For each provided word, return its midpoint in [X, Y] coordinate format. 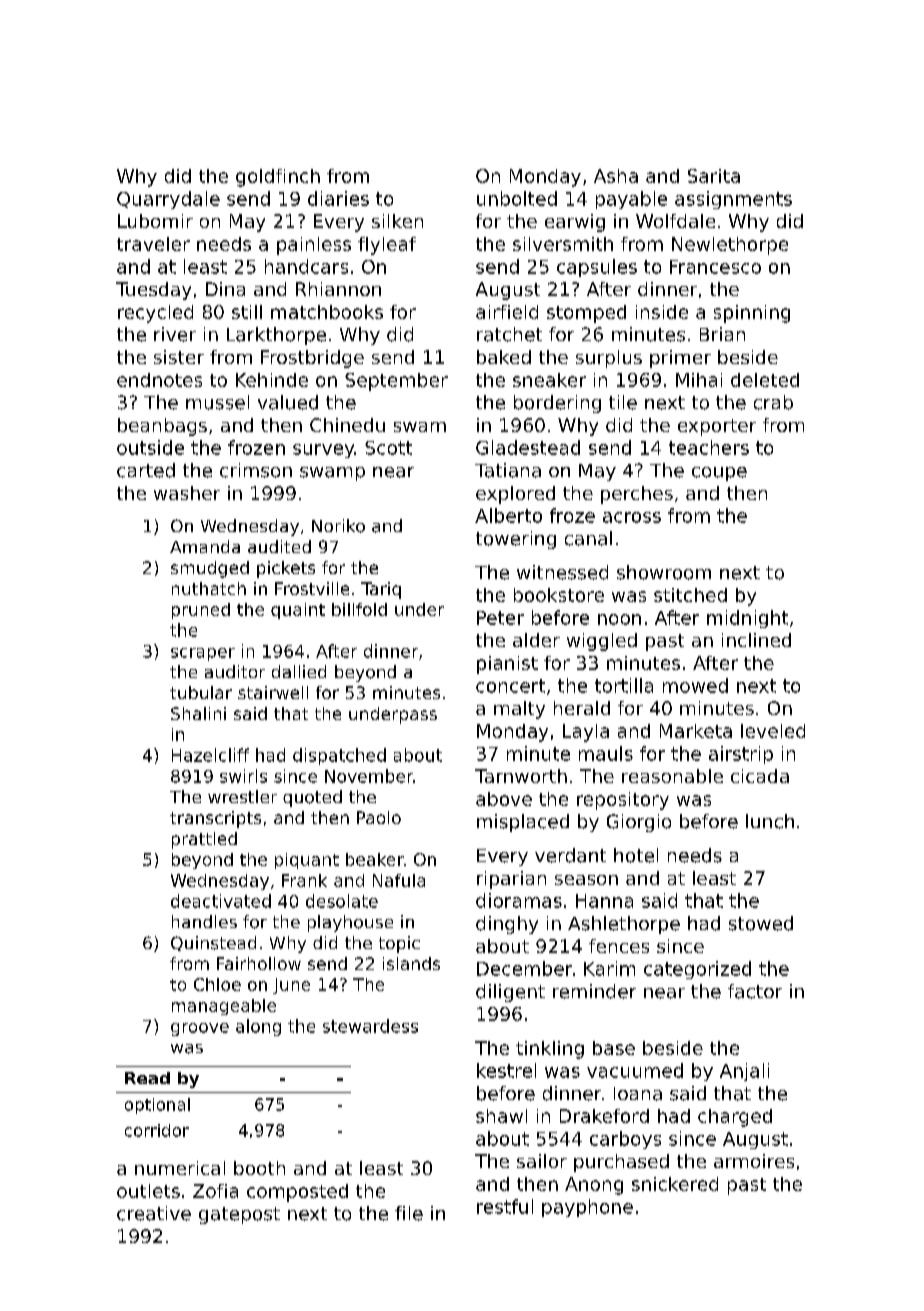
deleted [765, 380]
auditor [235, 671]
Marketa [696, 731]
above [504, 799]
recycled [155, 314]
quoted [312, 798]
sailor [542, 1161]
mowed [695, 685]
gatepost [239, 1215]
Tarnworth [521, 776]
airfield [507, 312]
